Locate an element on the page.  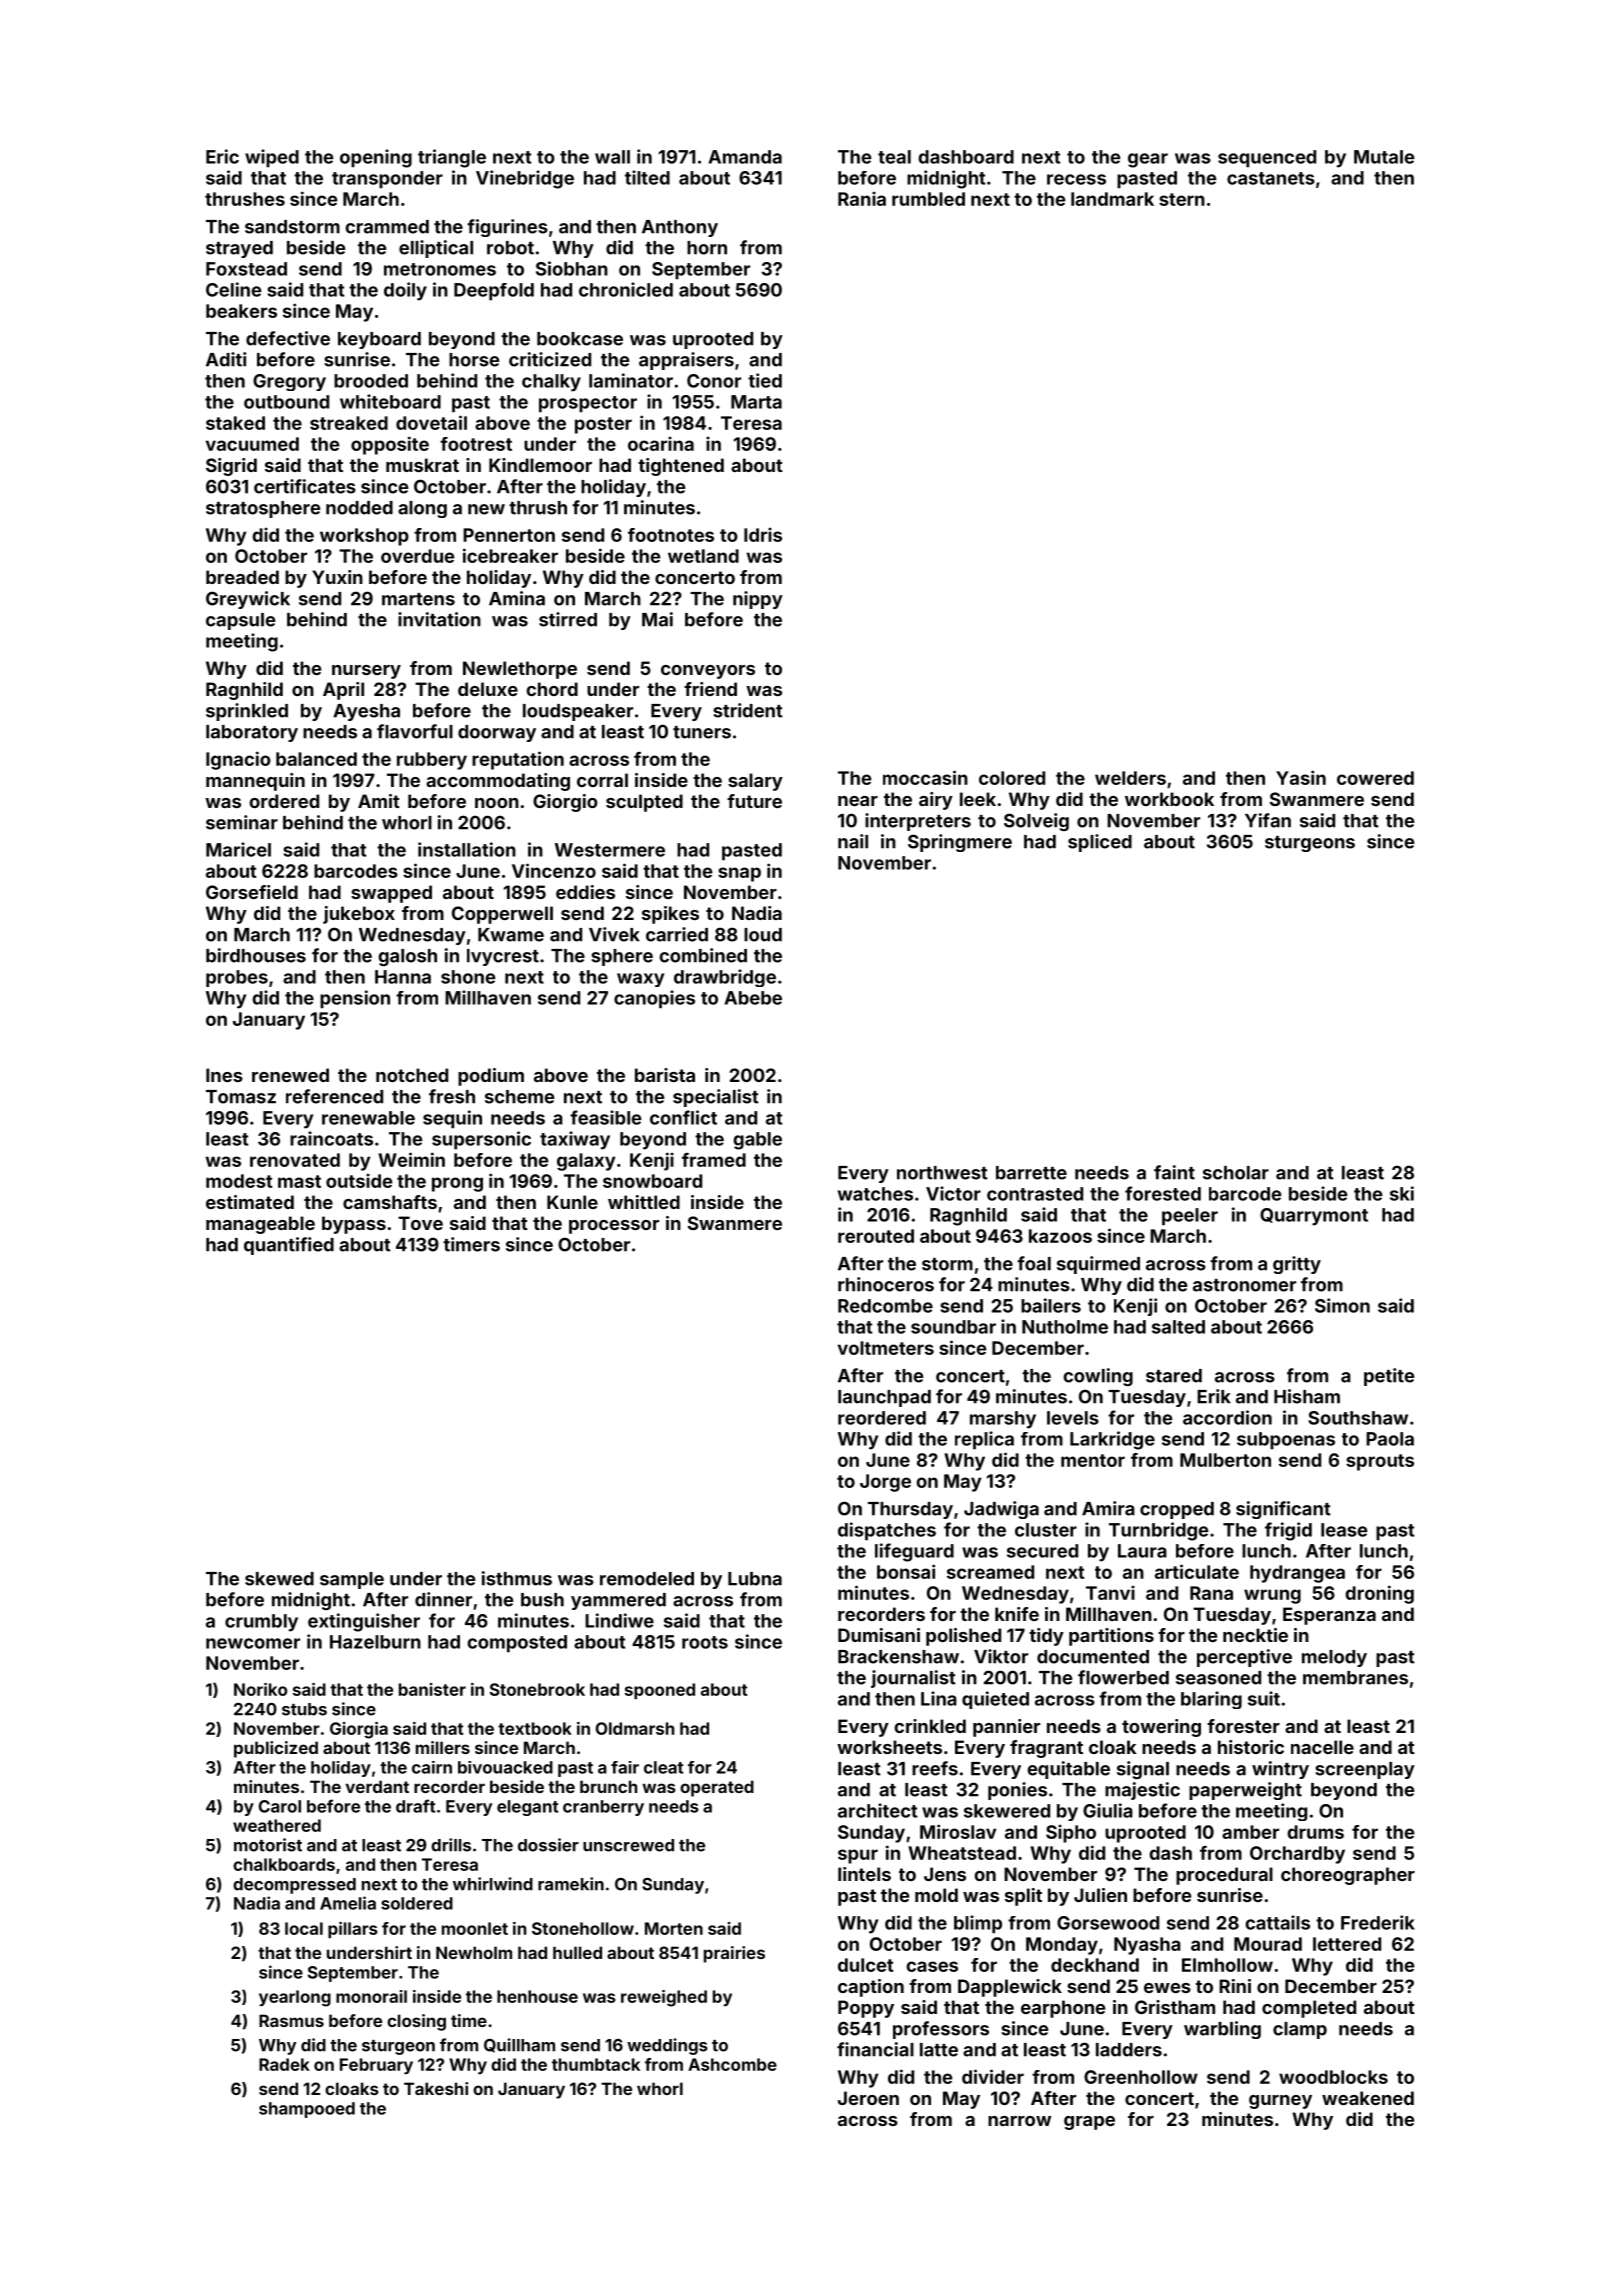
rumbled is located at coordinates (928, 199).
